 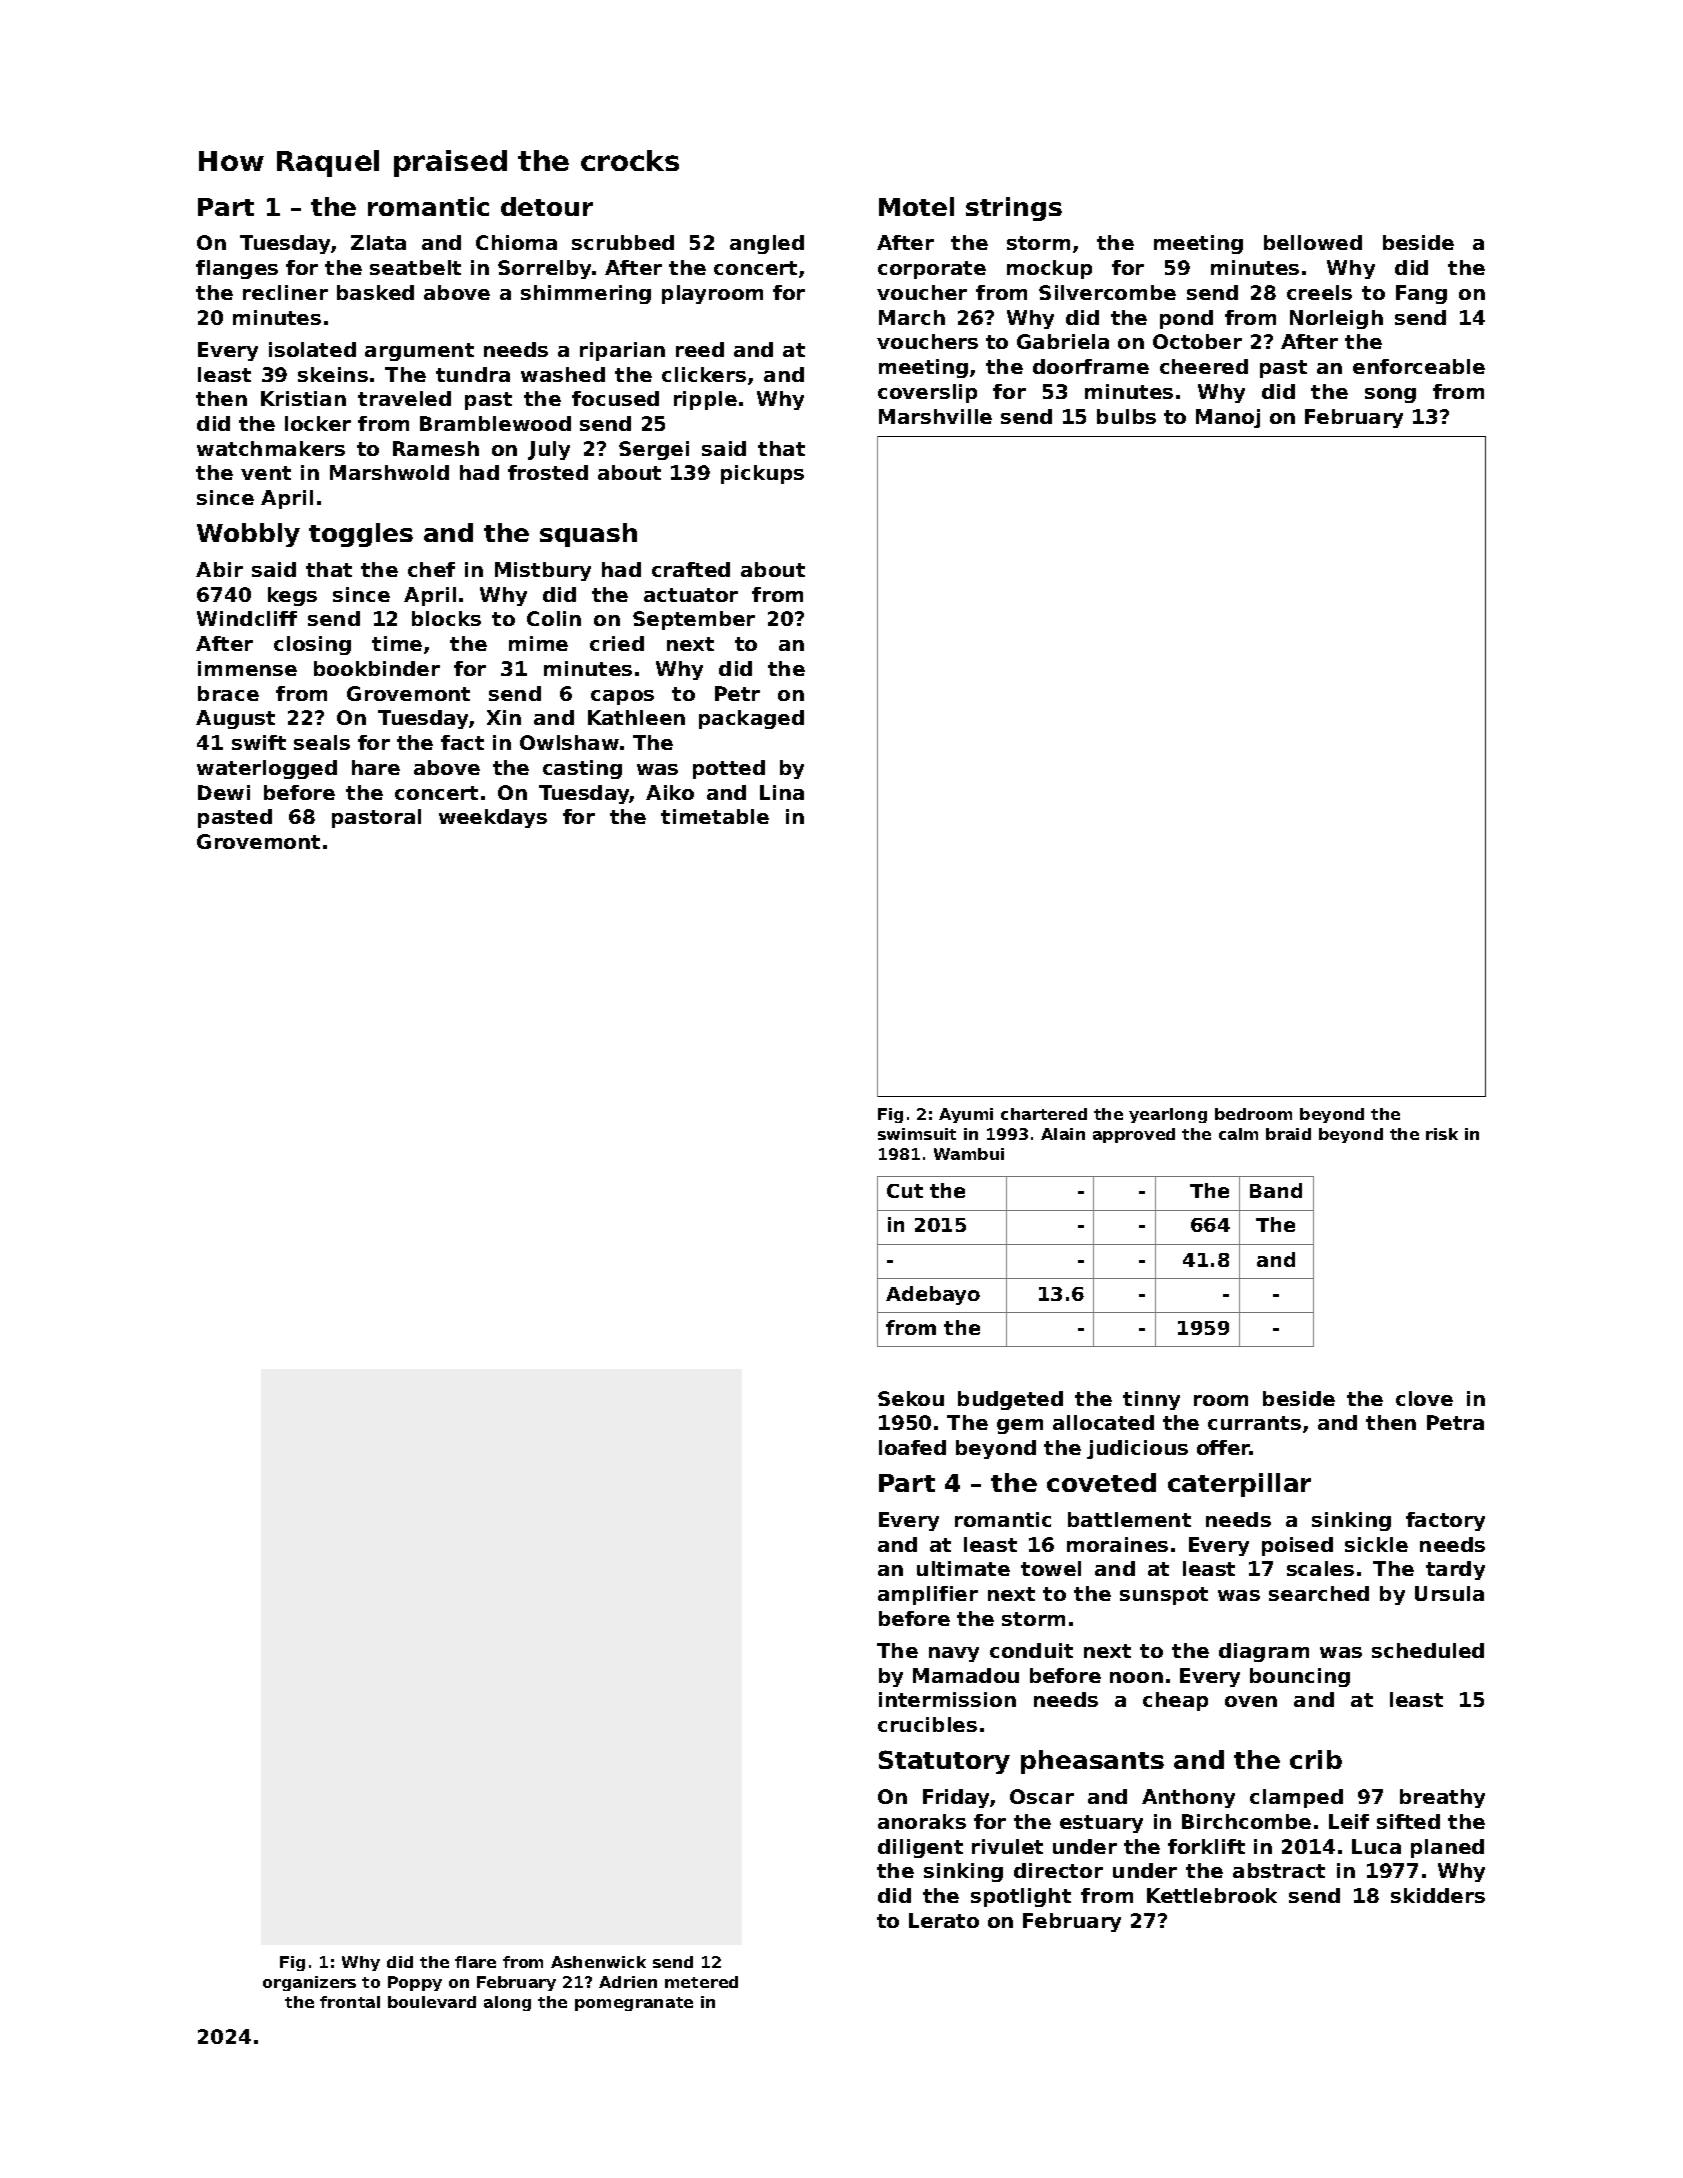 What do you see at coordinates (1296, 1798) in the screenshot?
I see `clamped` at bounding box center [1296, 1798].
